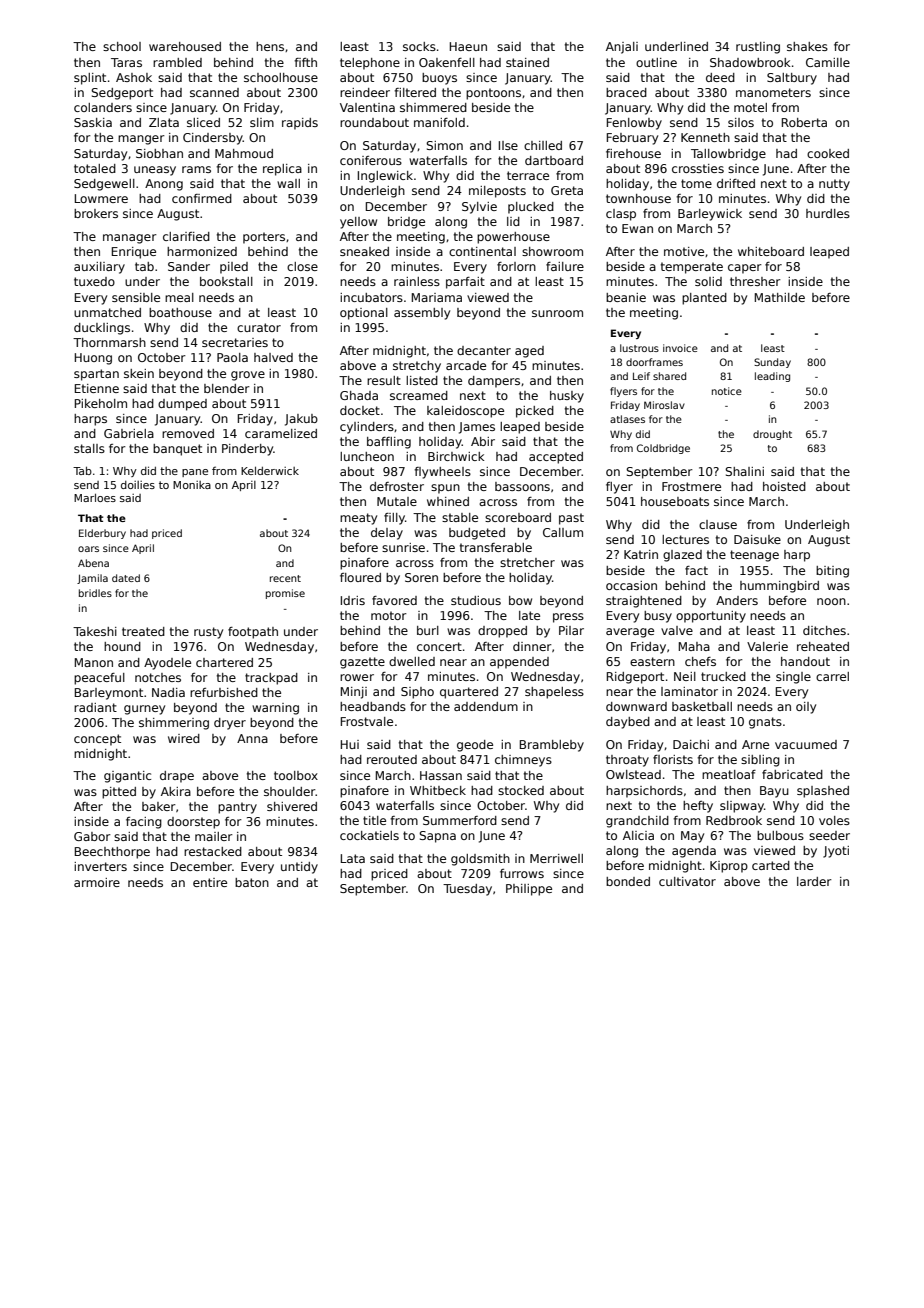 The width and height of the screenshot is (924, 1308). Describe the element at coordinates (282, 170) in the screenshot. I see `replica` at that location.
